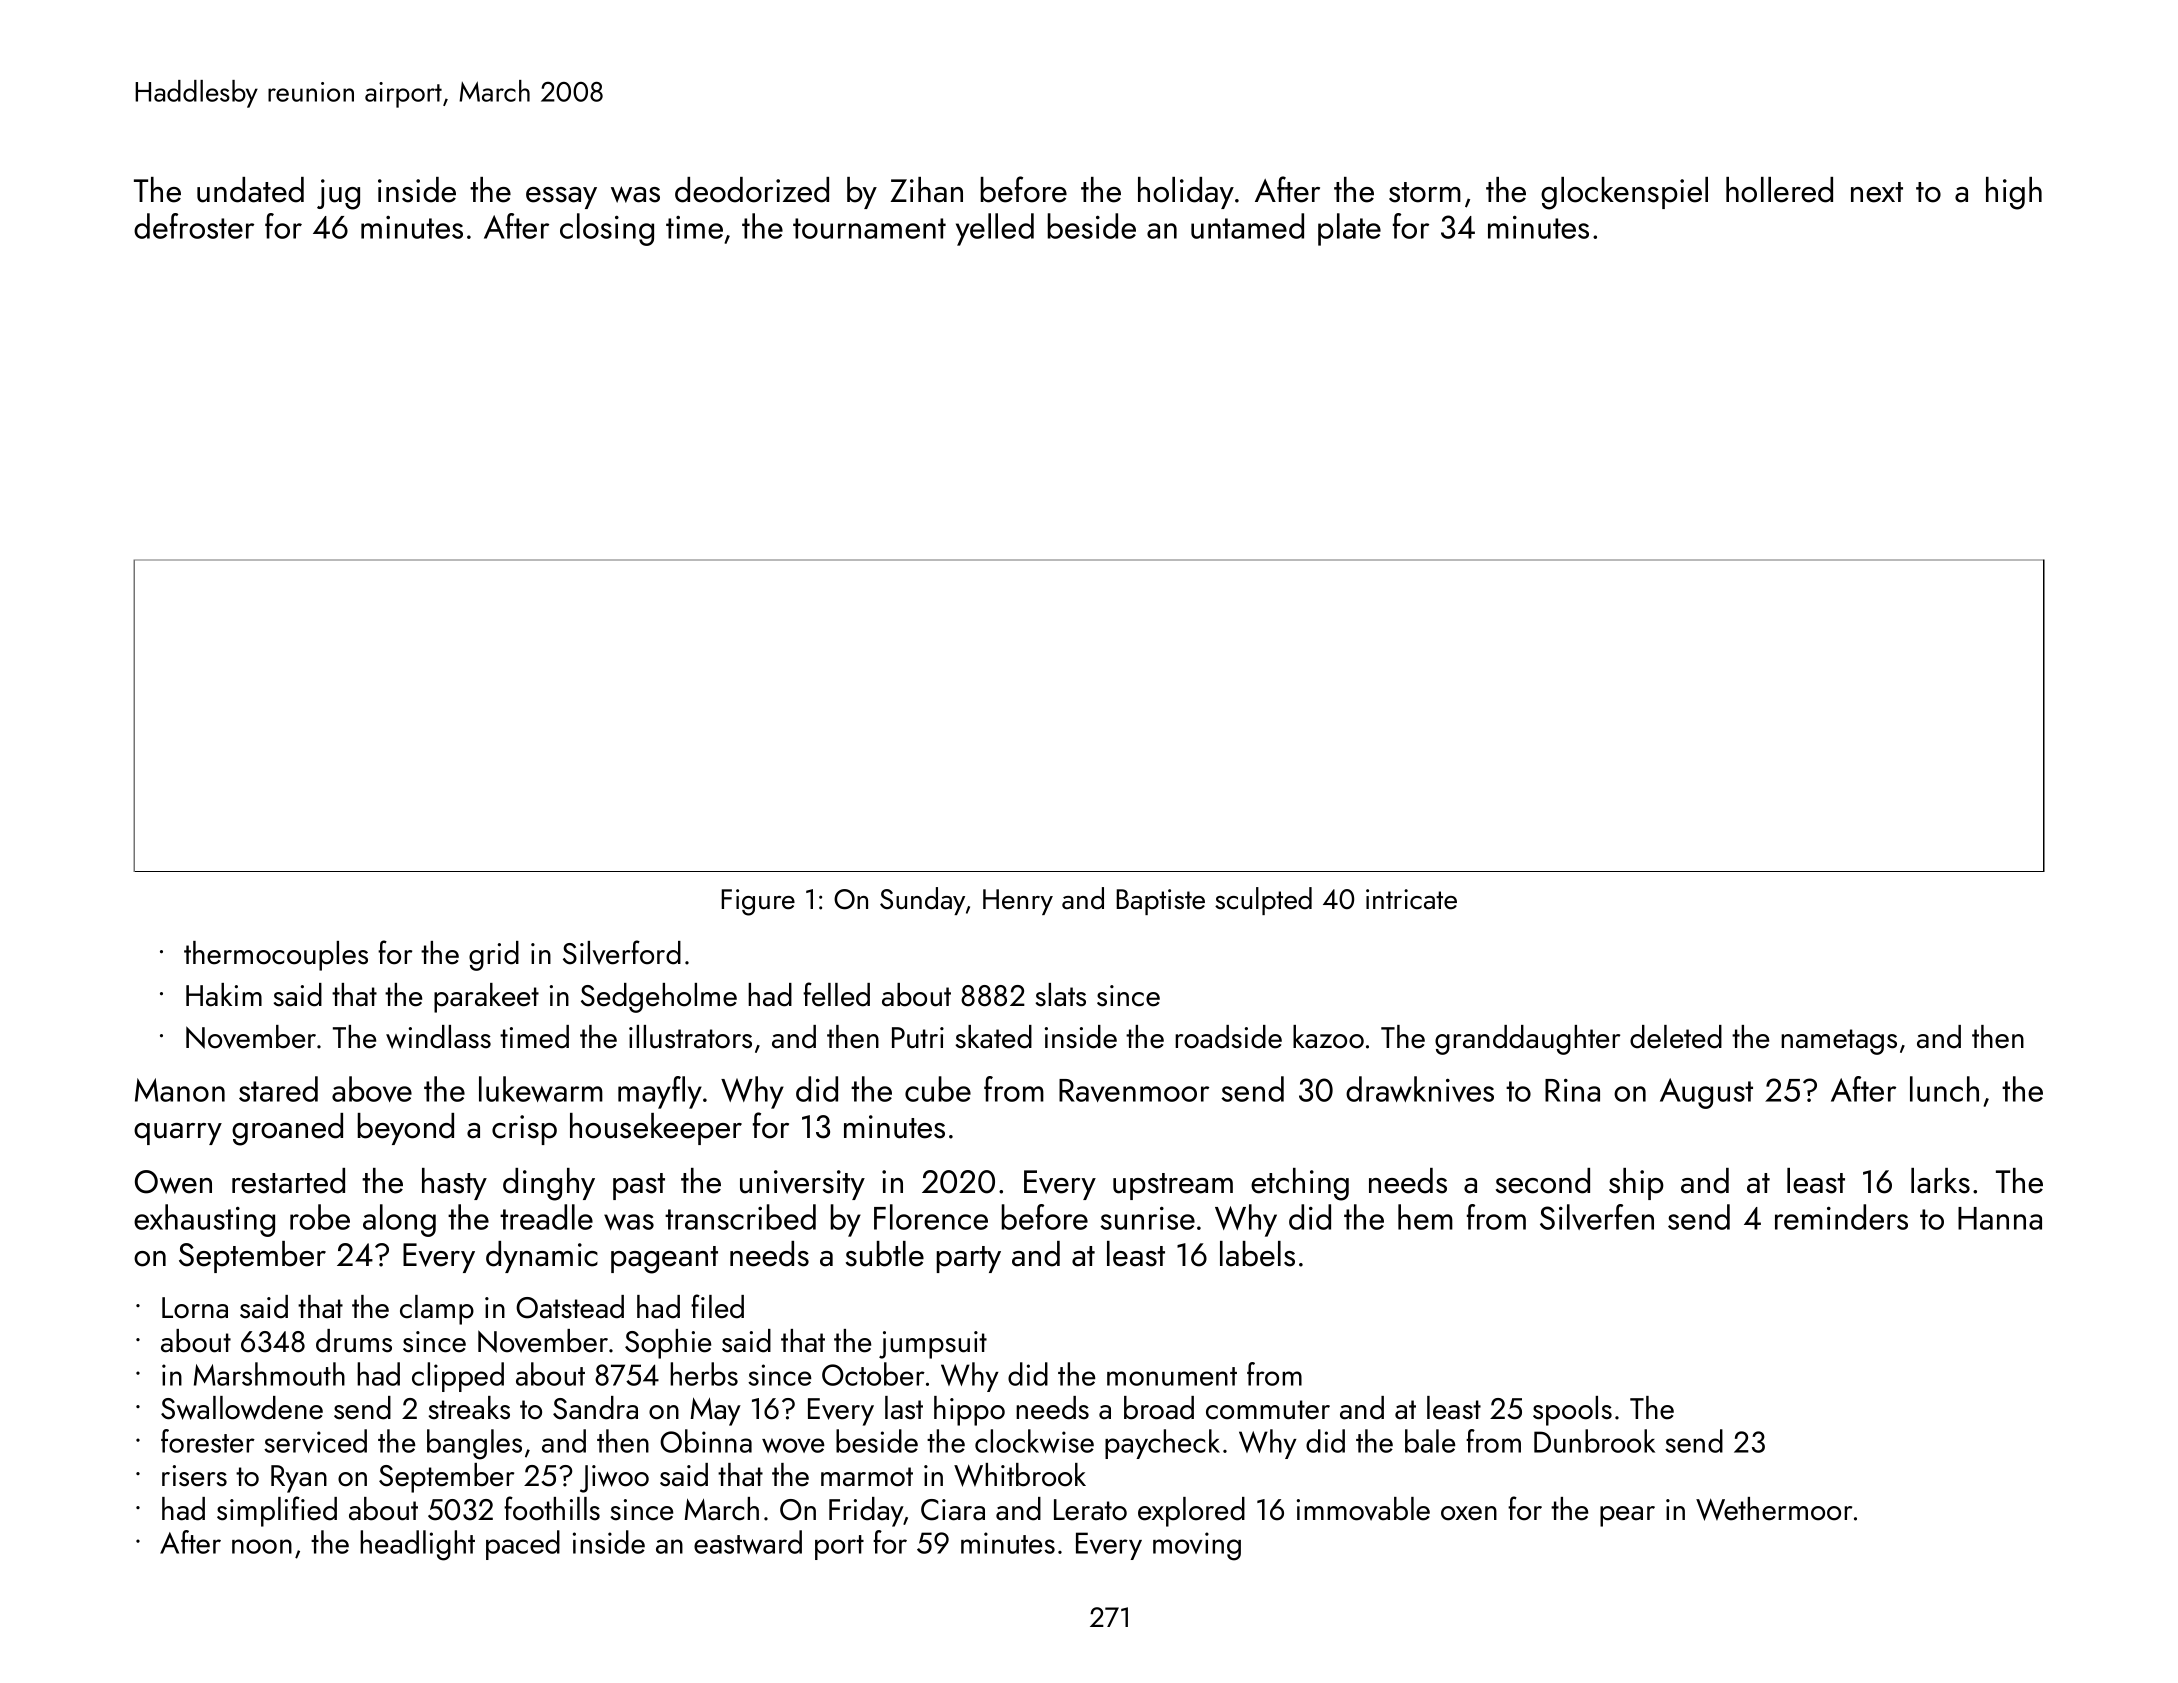 The height and width of the screenshot is (1683, 2178). I want to click on slats, so click(1060, 995).
